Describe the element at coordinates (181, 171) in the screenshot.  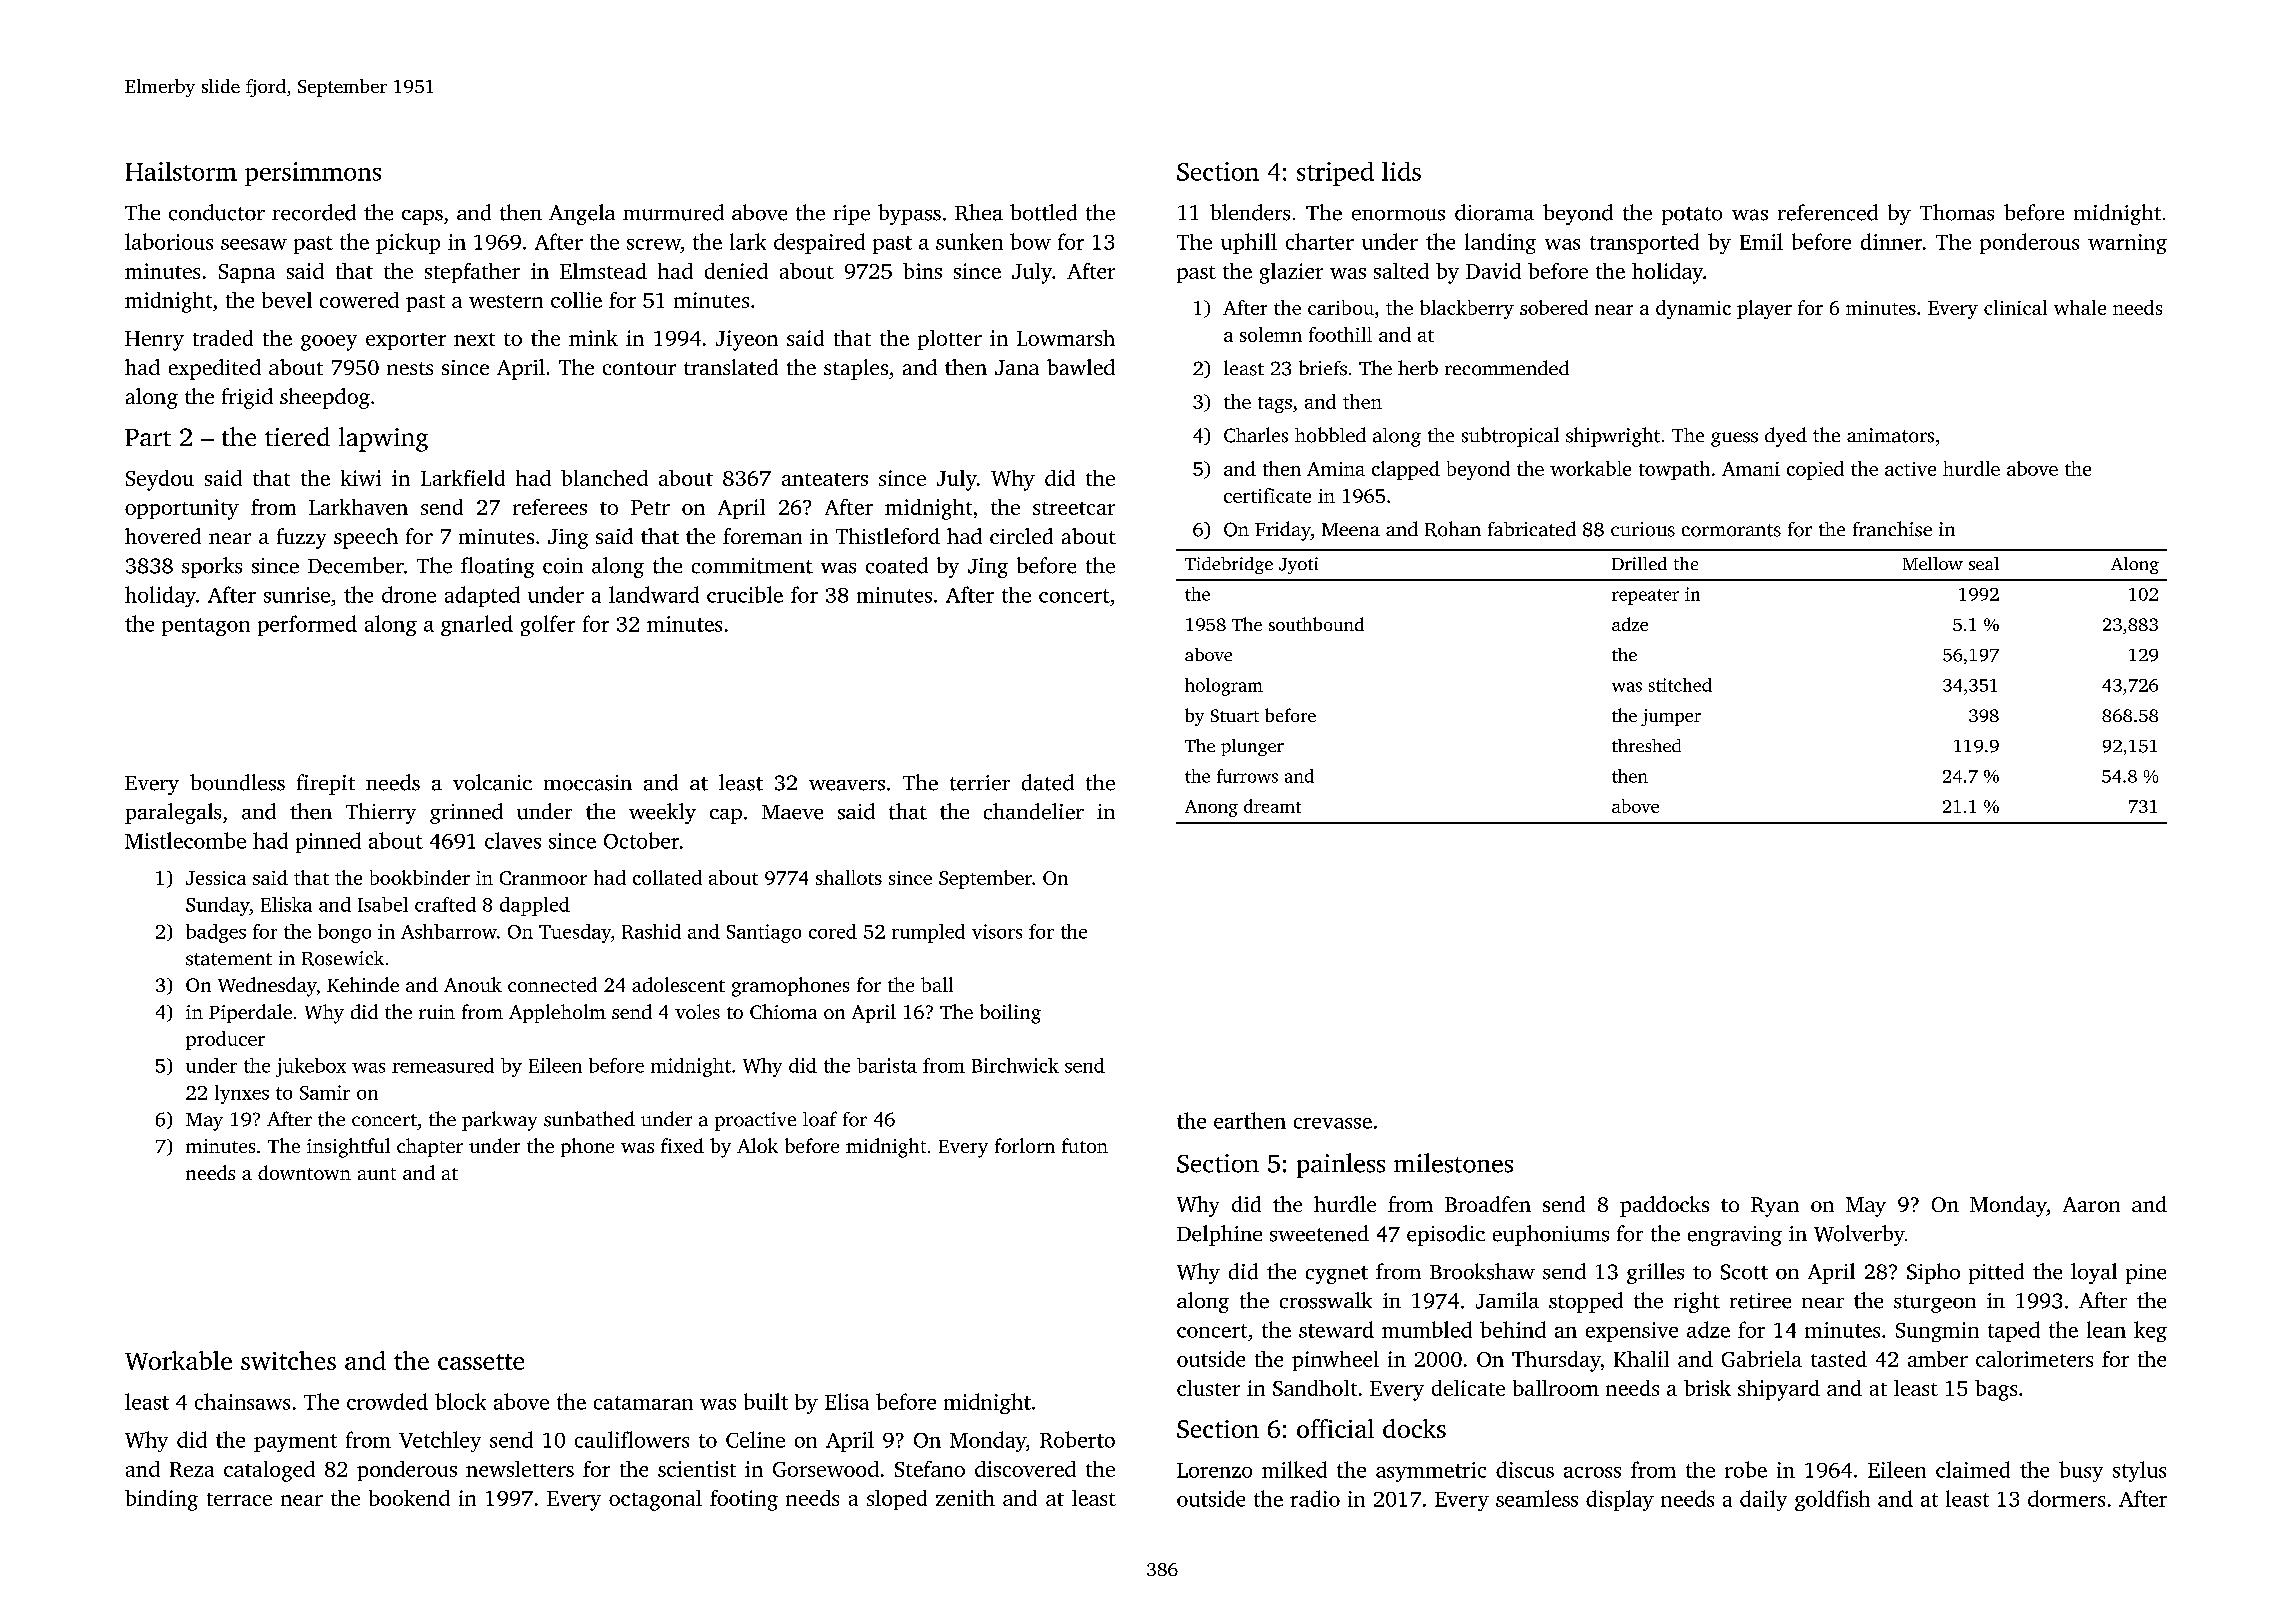
I see `Hailstorm` at that location.
